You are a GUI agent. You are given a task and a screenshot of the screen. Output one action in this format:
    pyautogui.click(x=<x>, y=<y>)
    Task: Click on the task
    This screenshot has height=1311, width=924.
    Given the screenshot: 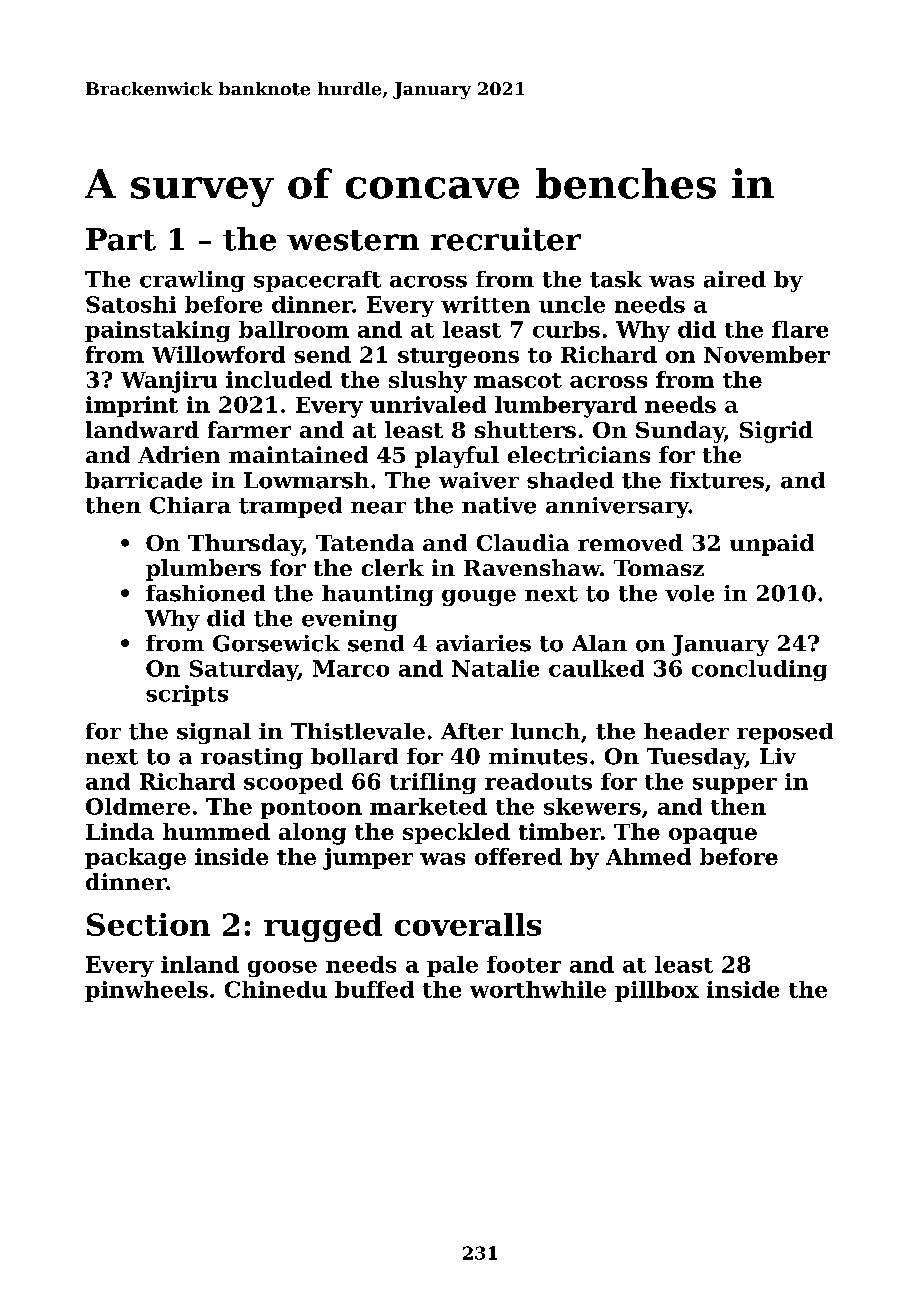 What is the action you would take?
    pyautogui.click(x=616, y=279)
